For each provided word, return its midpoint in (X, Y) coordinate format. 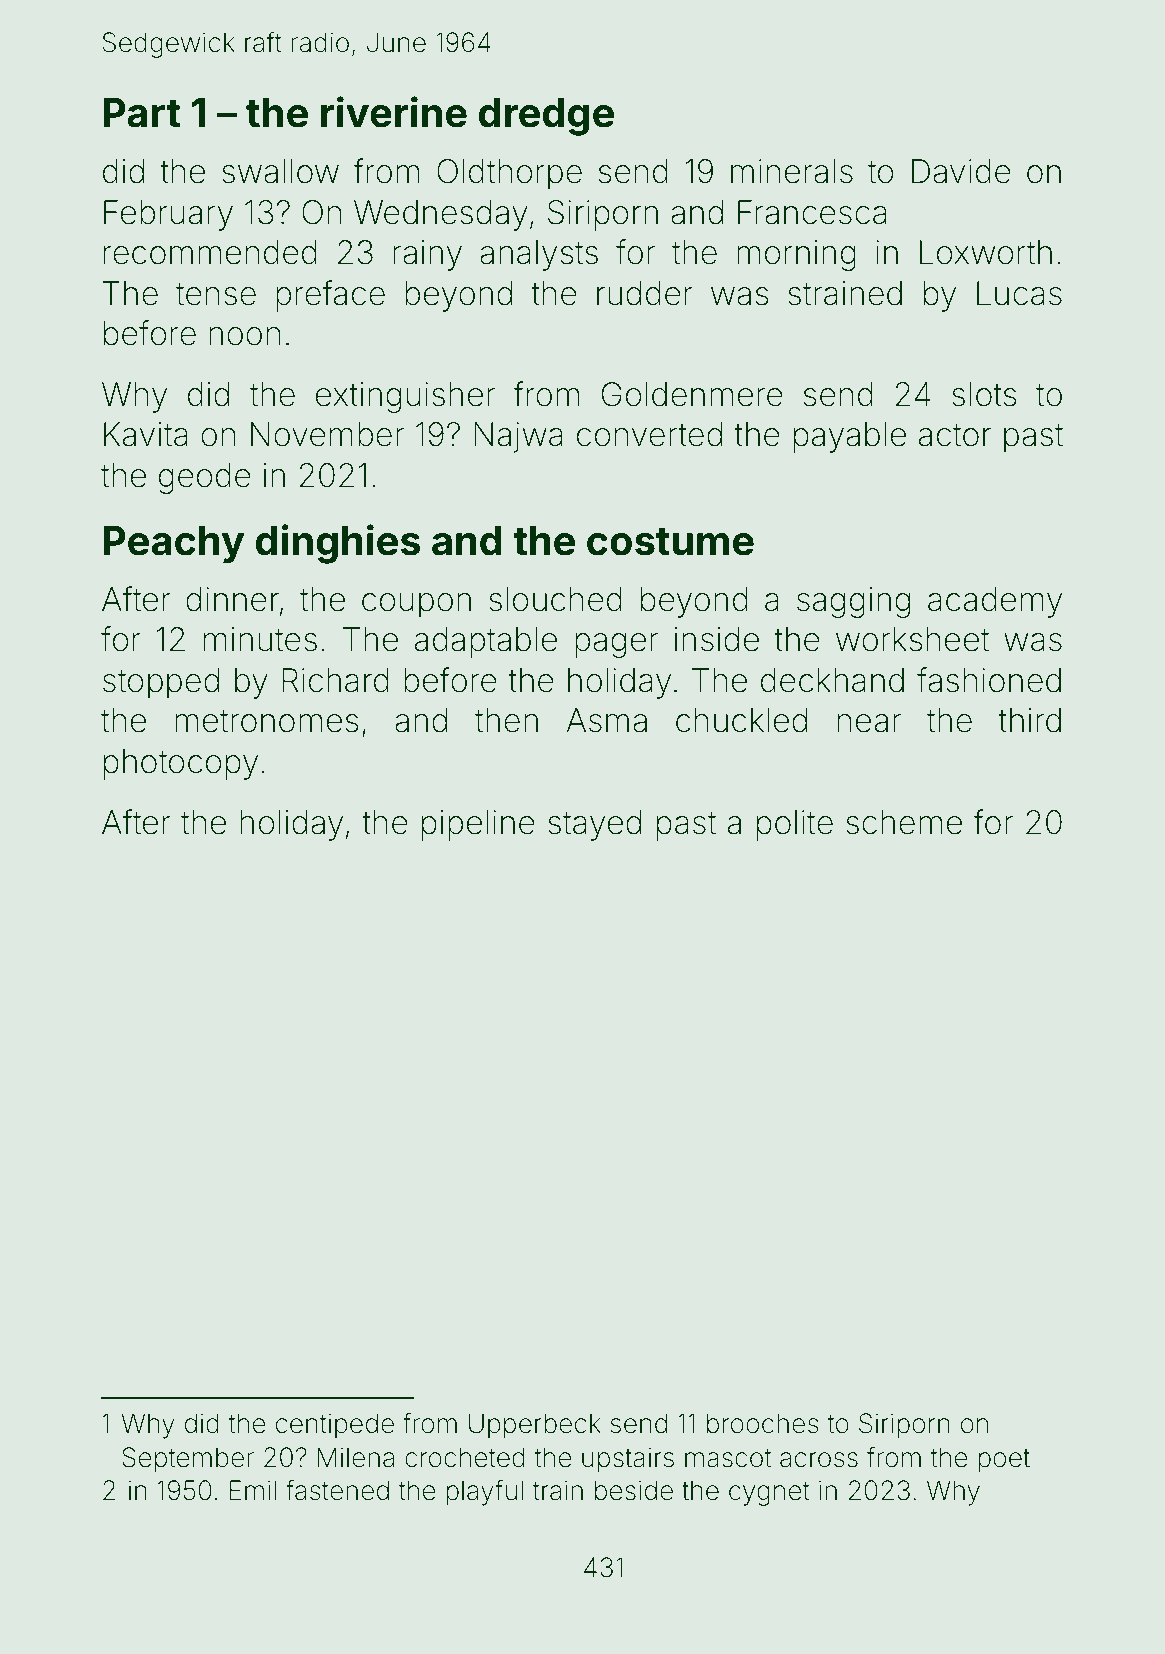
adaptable (486, 642)
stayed (594, 825)
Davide (961, 171)
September (188, 1460)
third (1029, 720)
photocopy (181, 764)
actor (955, 435)
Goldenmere (692, 394)
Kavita (146, 434)
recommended (210, 252)
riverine (394, 112)
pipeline (478, 825)
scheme (904, 822)
